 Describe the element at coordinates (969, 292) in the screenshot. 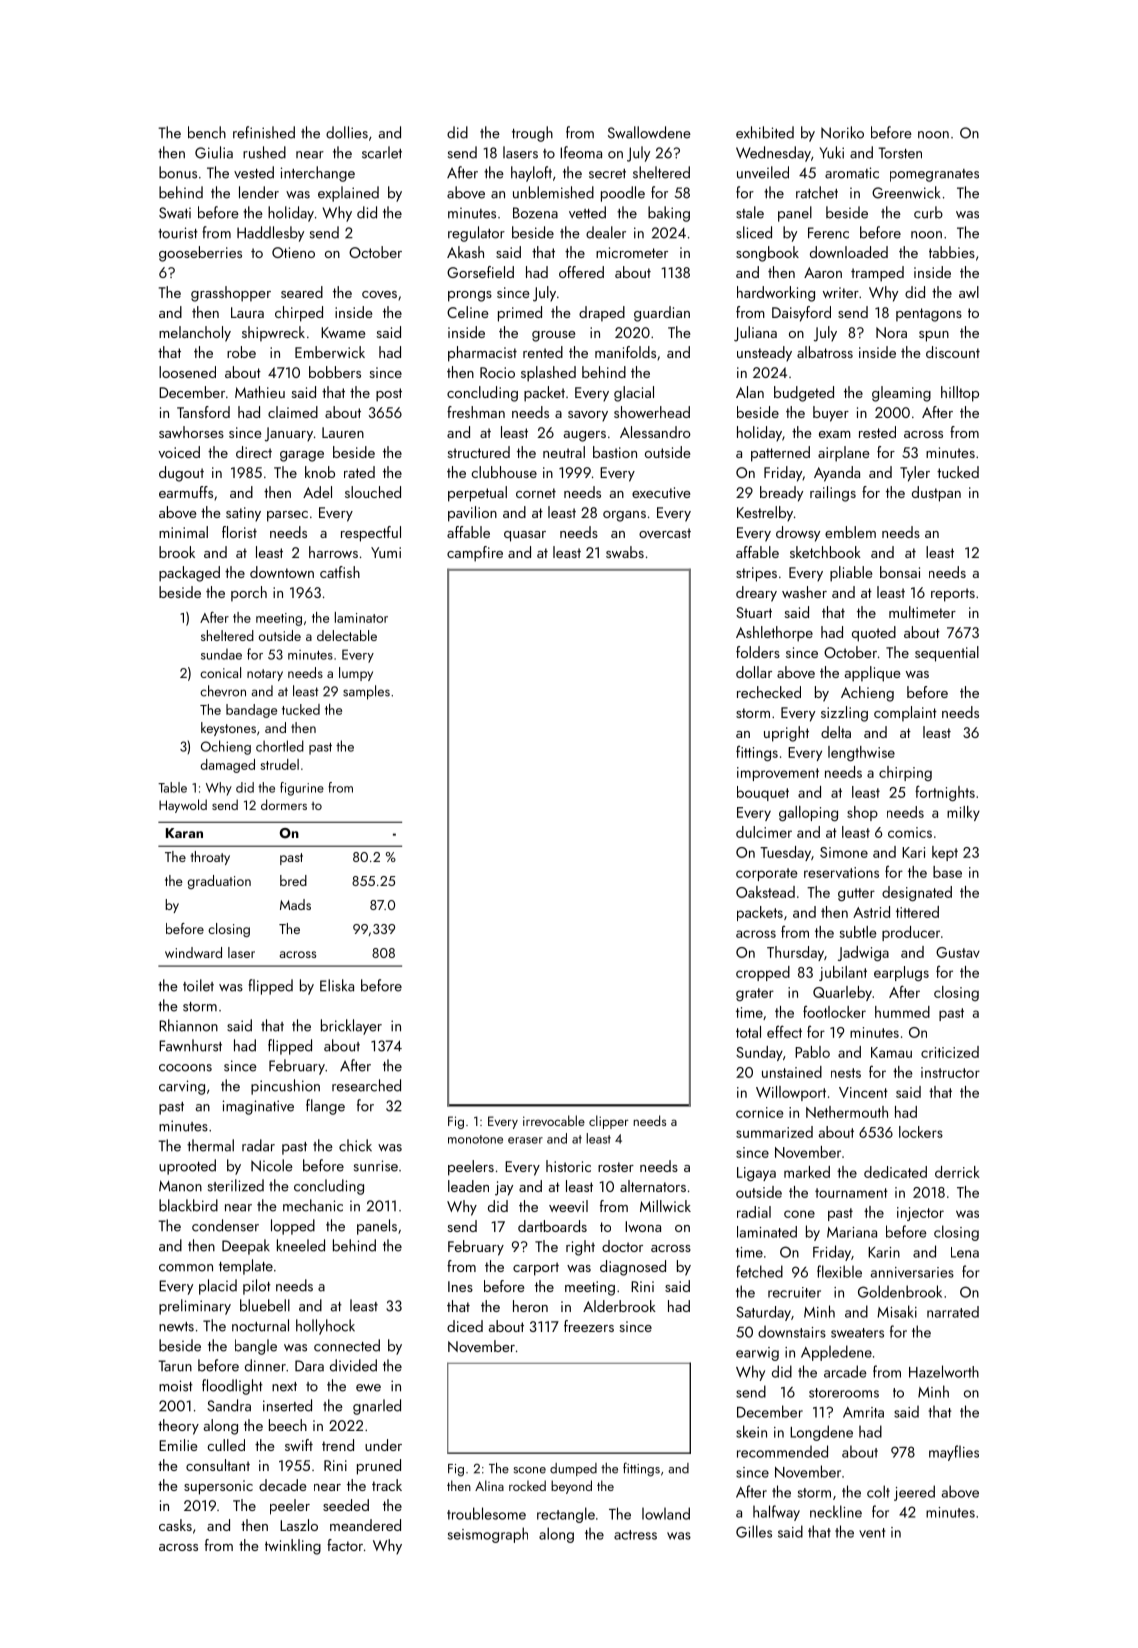

I see `awl` at that location.
